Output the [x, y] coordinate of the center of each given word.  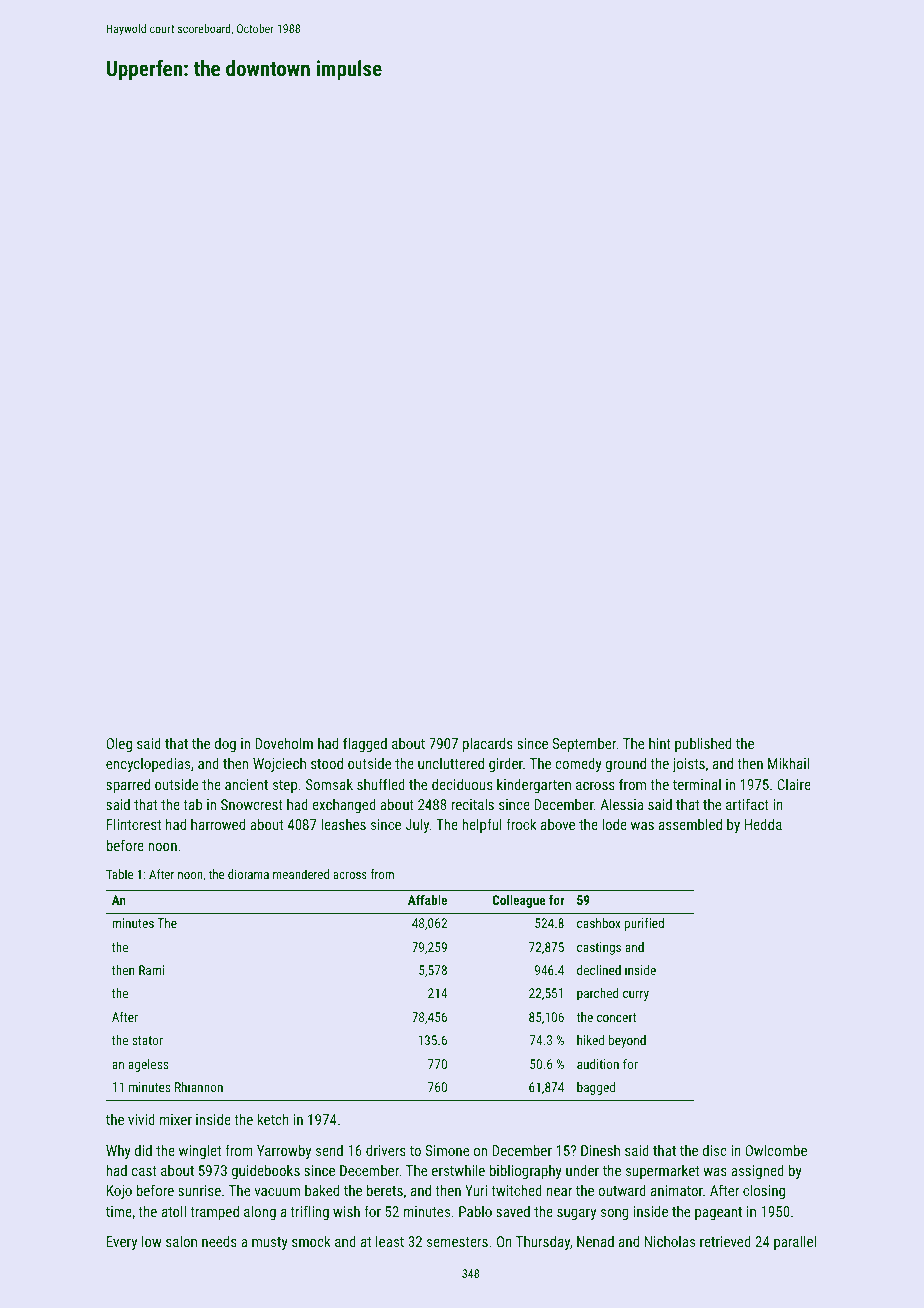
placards [488, 744]
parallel [795, 1242]
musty [270, 1243]
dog [225, 744]
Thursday [543, 1242]
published [703, 744]
